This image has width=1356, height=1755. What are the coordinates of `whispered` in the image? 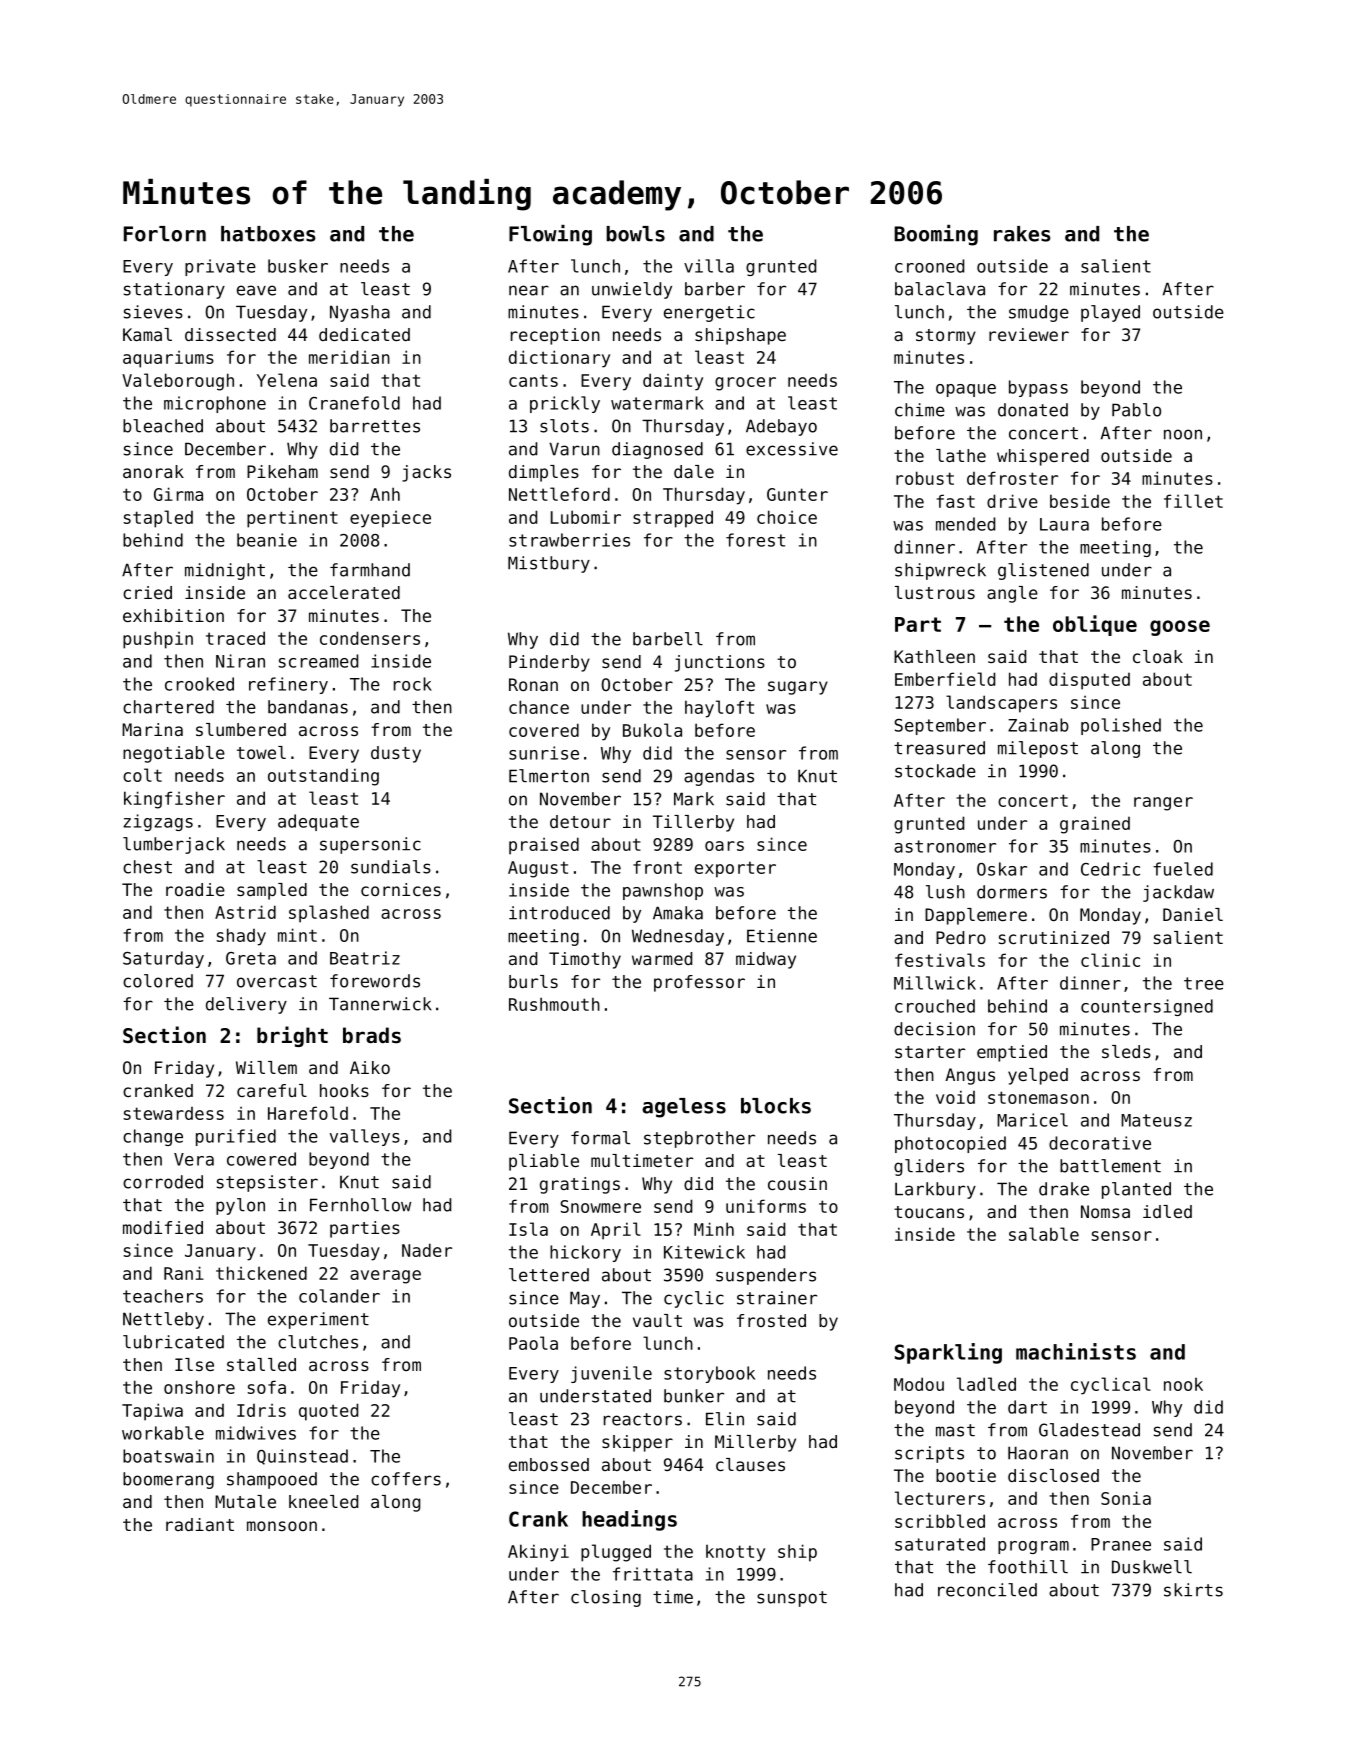 It's located at (1043, 457).
